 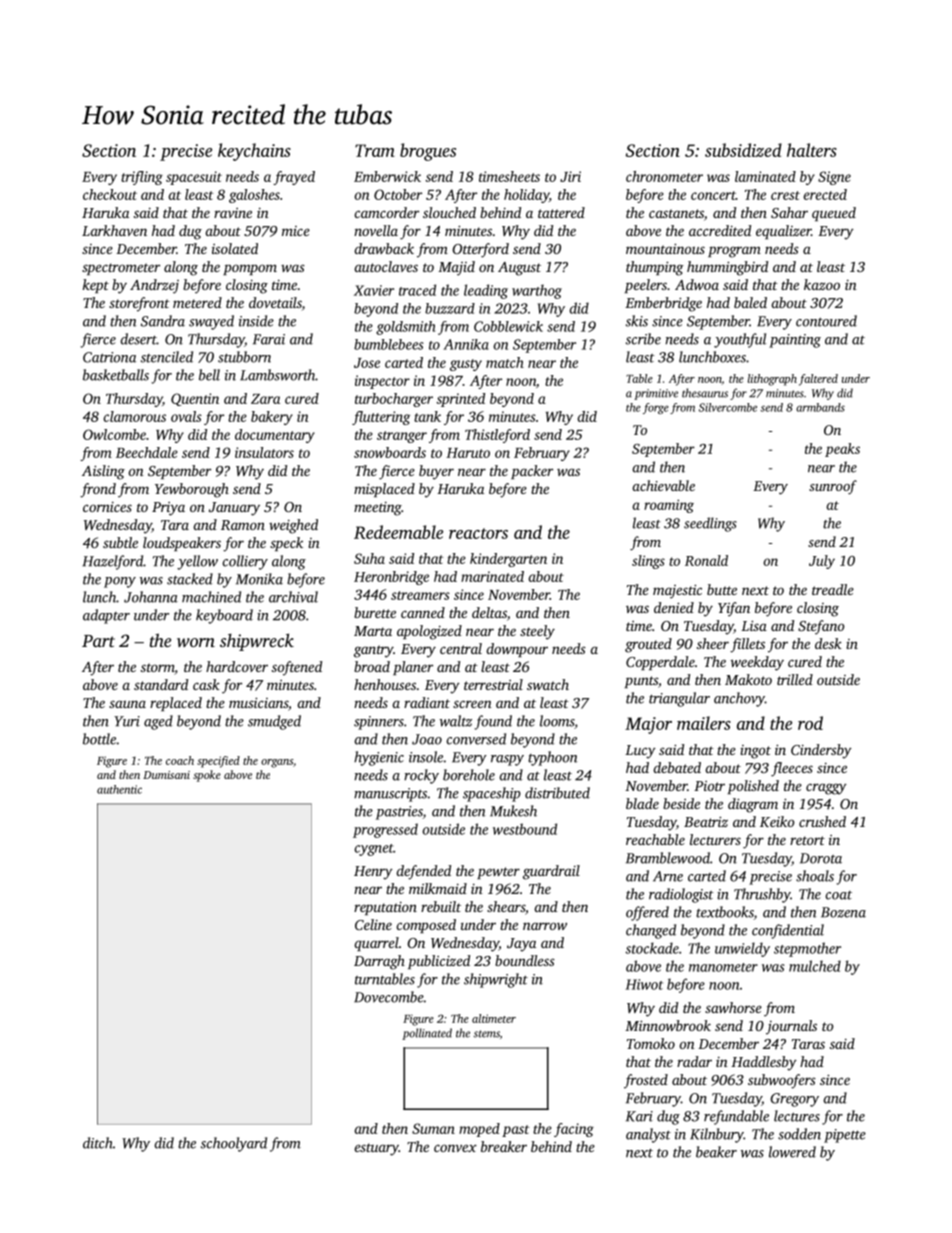 I want to click on subsidized, so click(x=743, y=150).
